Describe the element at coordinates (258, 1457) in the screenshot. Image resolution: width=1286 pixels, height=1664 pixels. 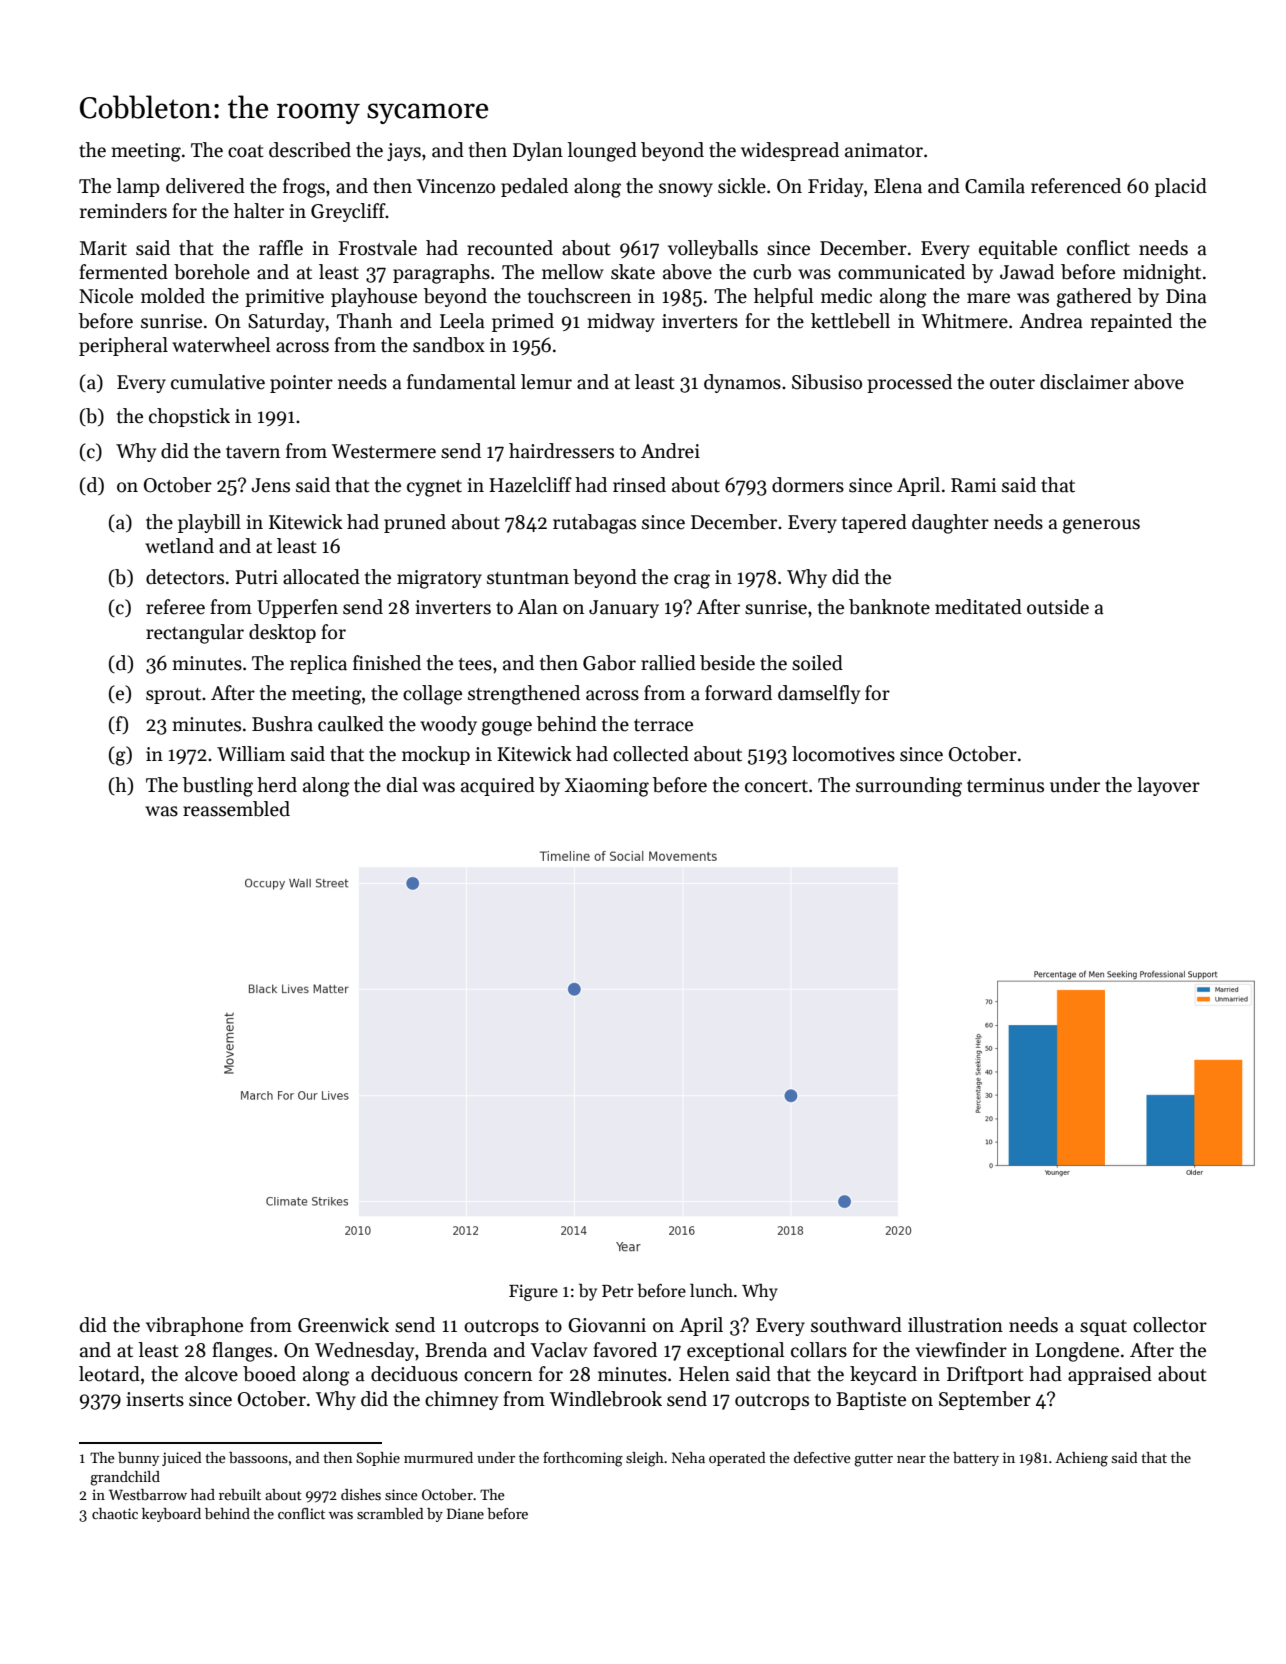
I see `bassoons` at that location.
